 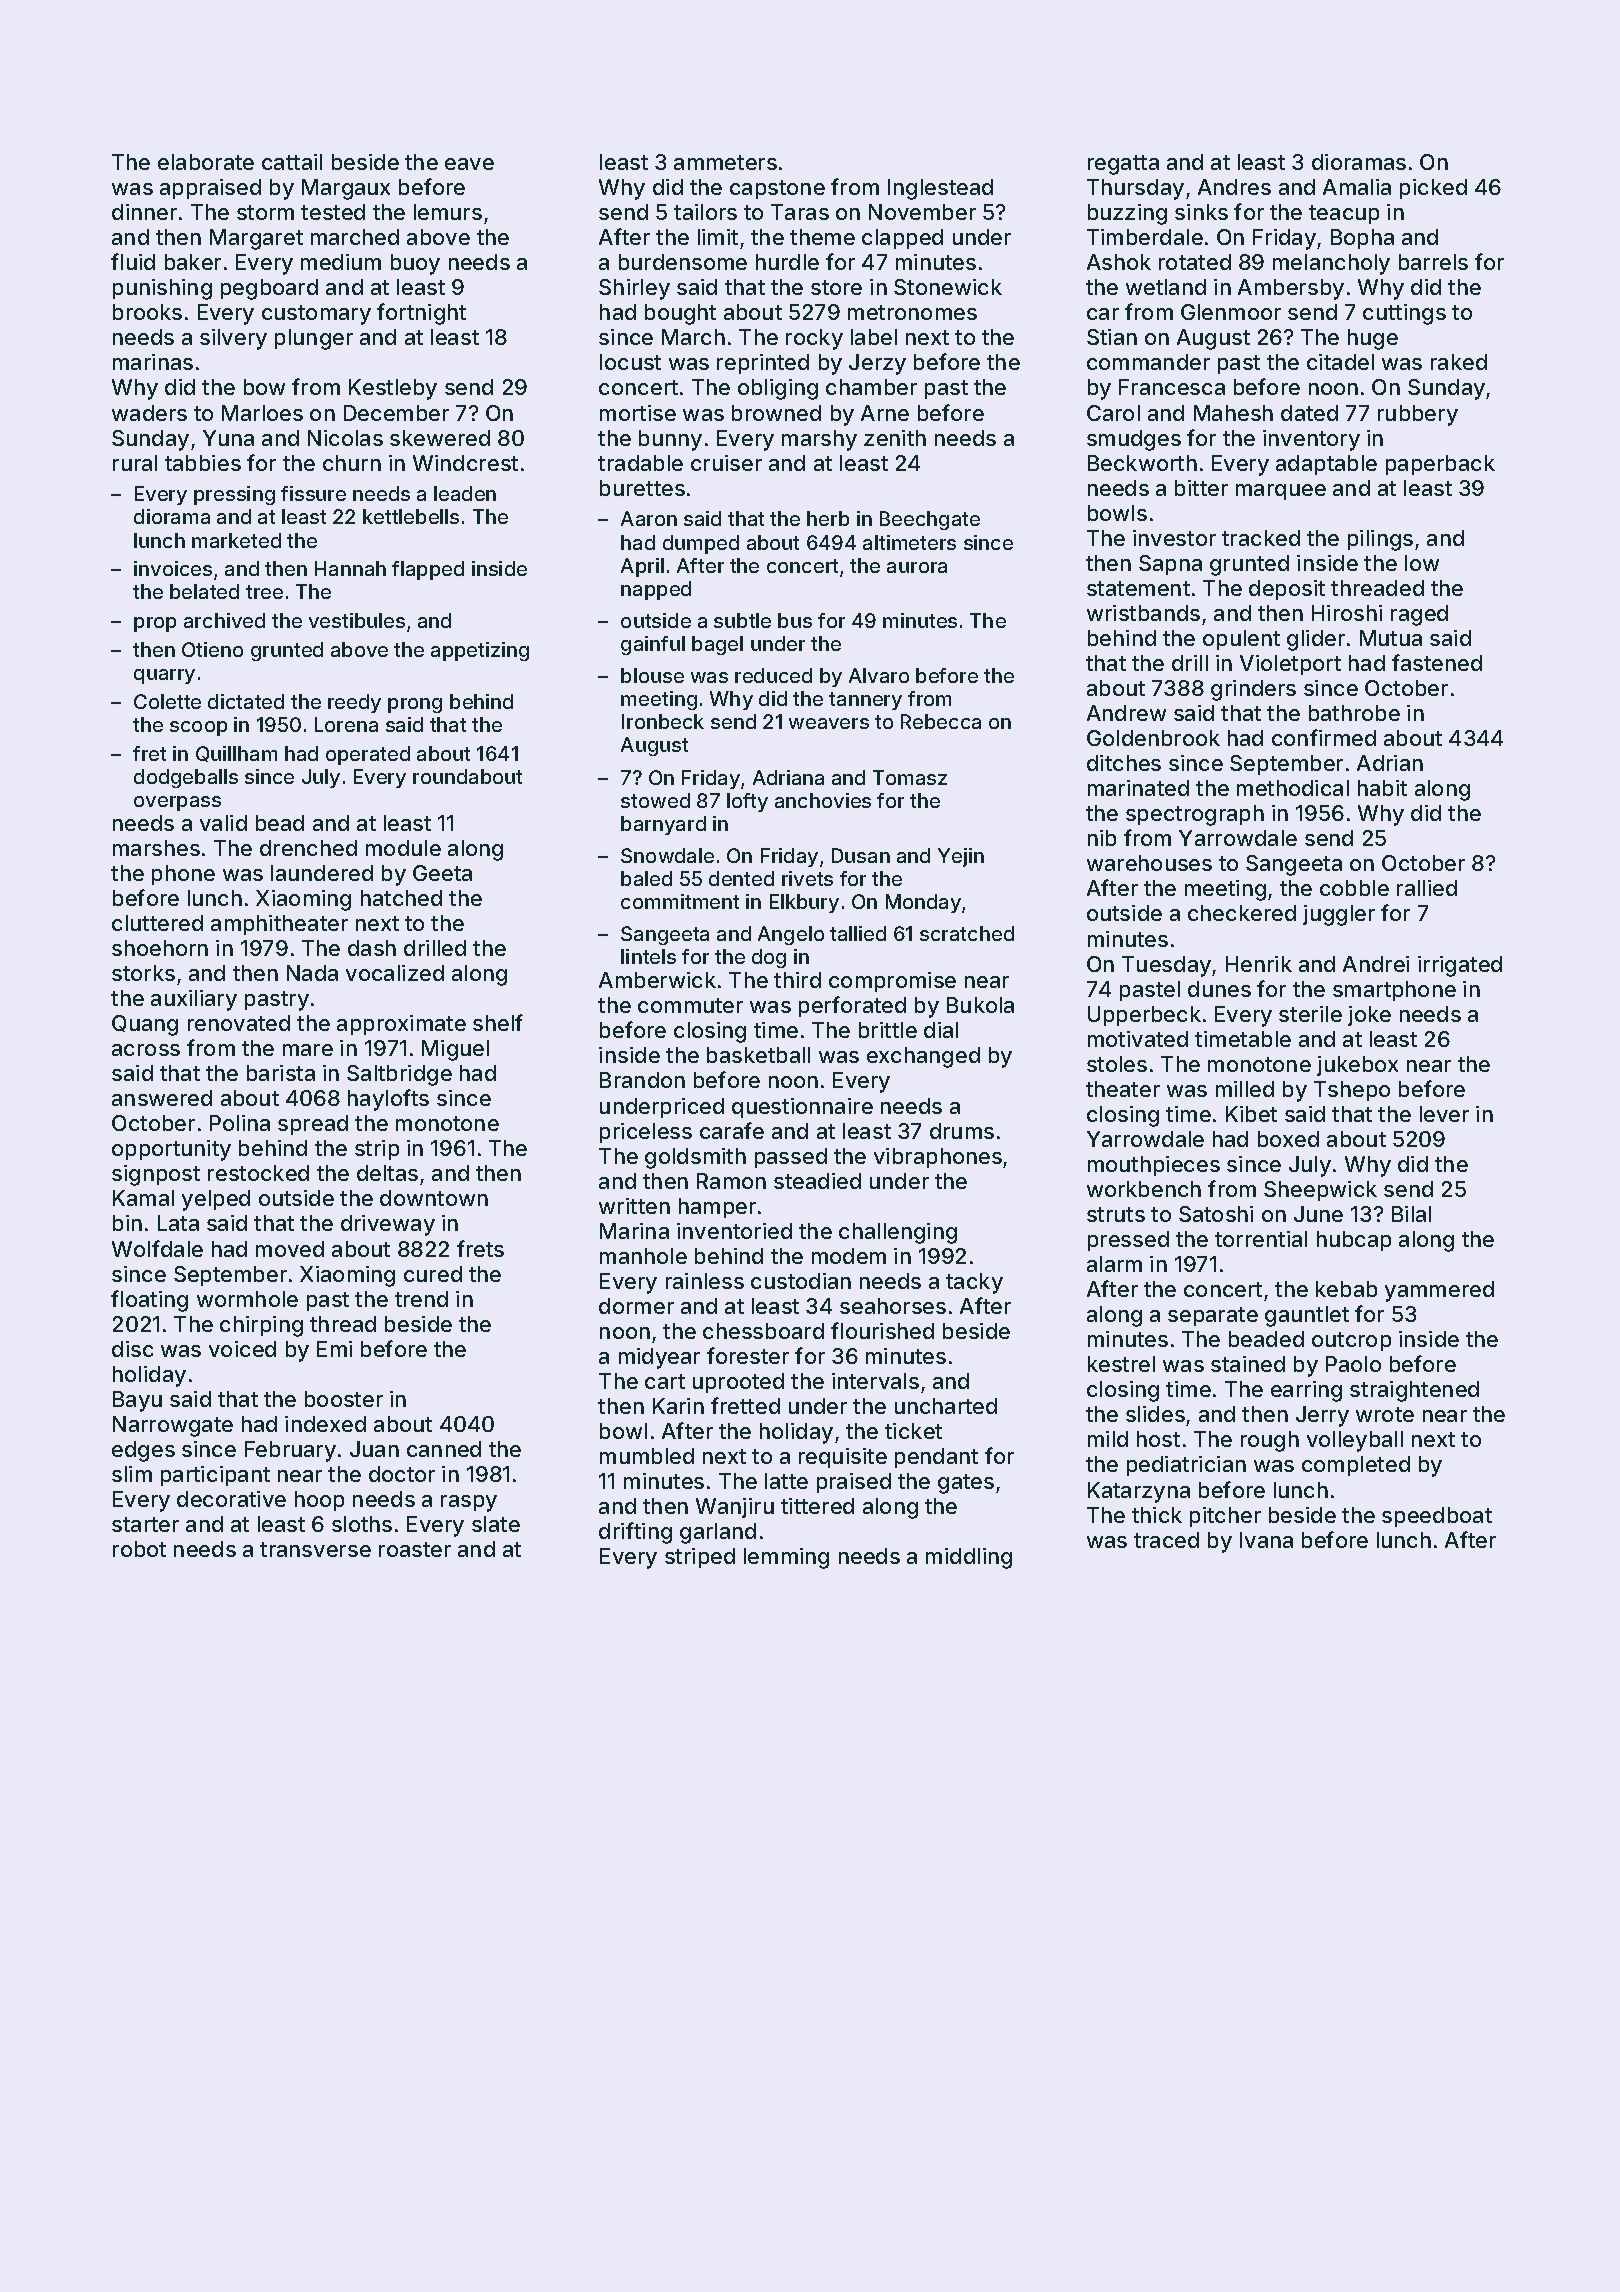 I want to click on Monday, so click(x=923, y=903).
